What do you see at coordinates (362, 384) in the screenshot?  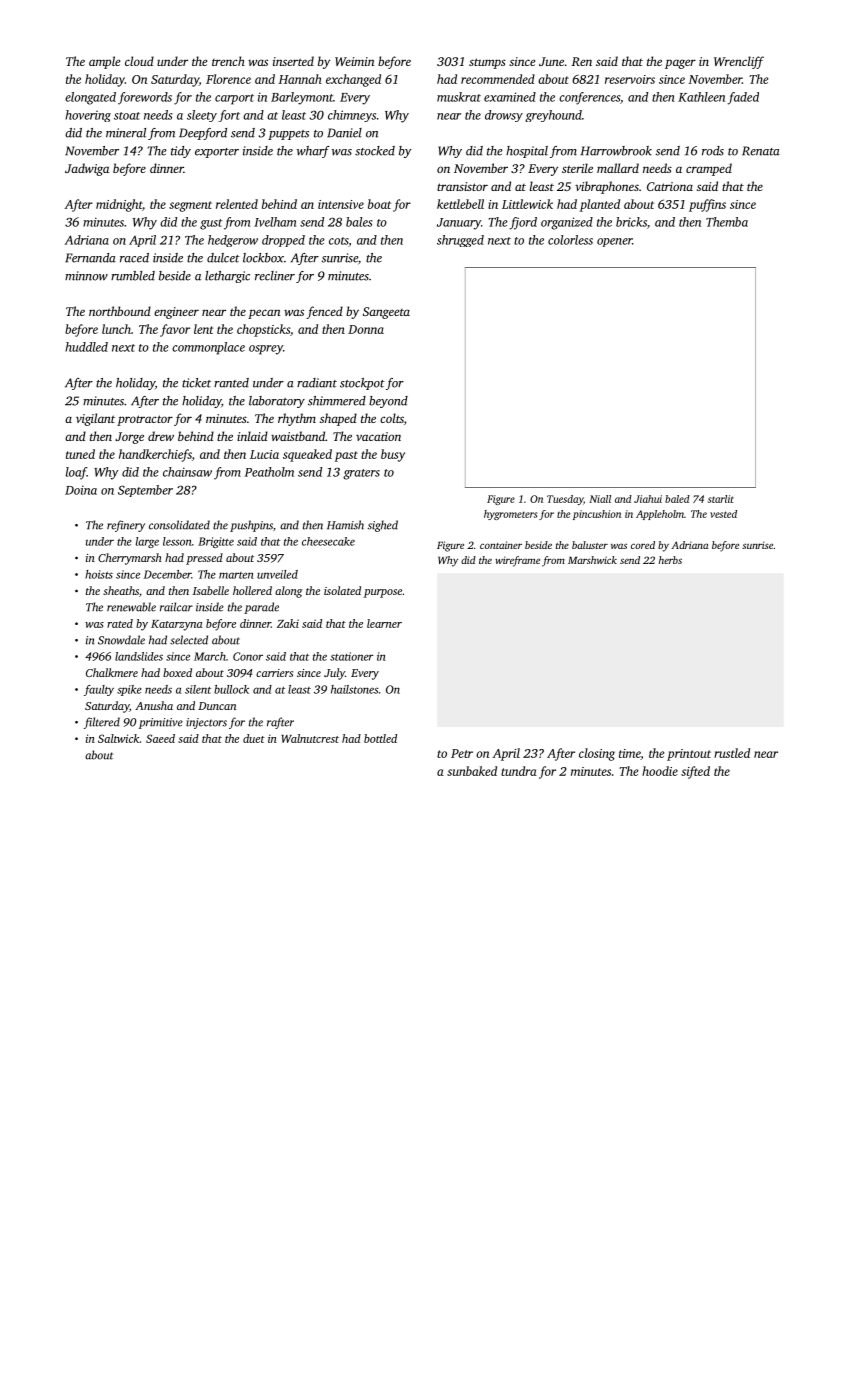 I see `stockpot` at bounding box center [362, 384].
